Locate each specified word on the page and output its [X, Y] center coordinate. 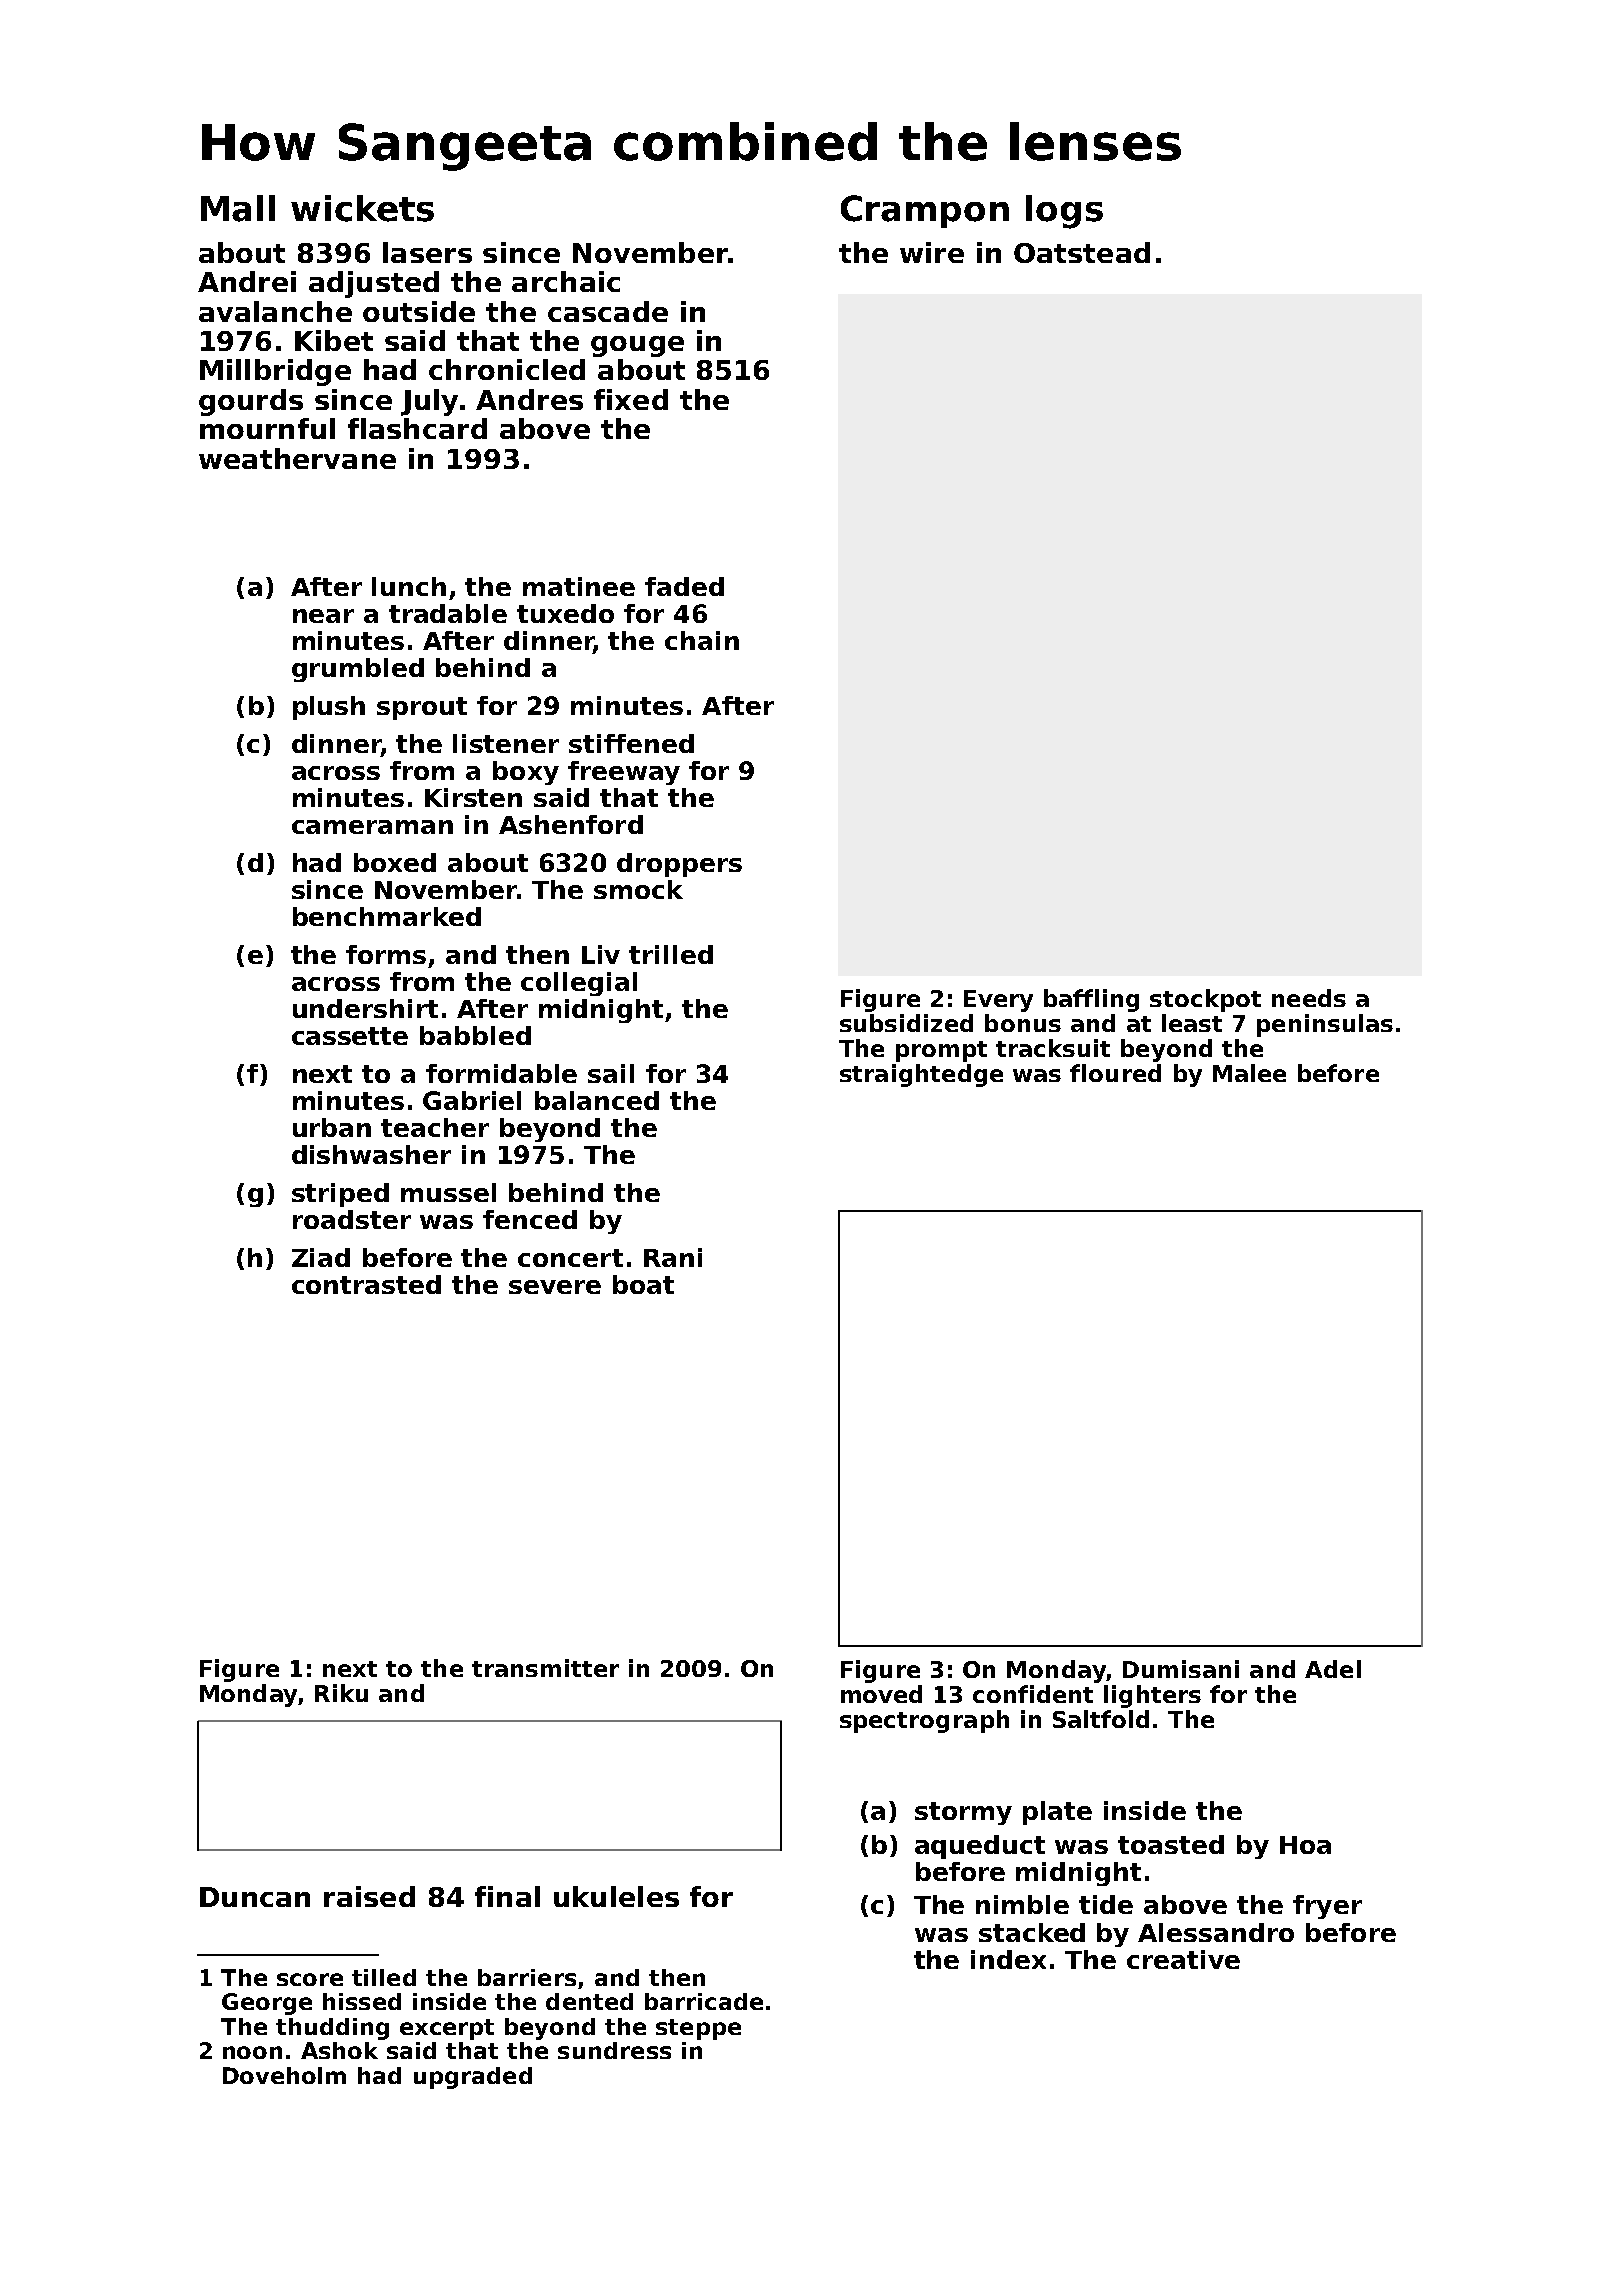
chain [702, 640]
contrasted [366, 1284]
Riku [341, 1693]
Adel [1333, 1669]
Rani [673, 1257]
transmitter [545, 1668]
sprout [422, 708]
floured [1115, 1073]
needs [1309, 998]
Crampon [925, 211]
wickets [362, 208]
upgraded [473, 2078]
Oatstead [1082, 252]
